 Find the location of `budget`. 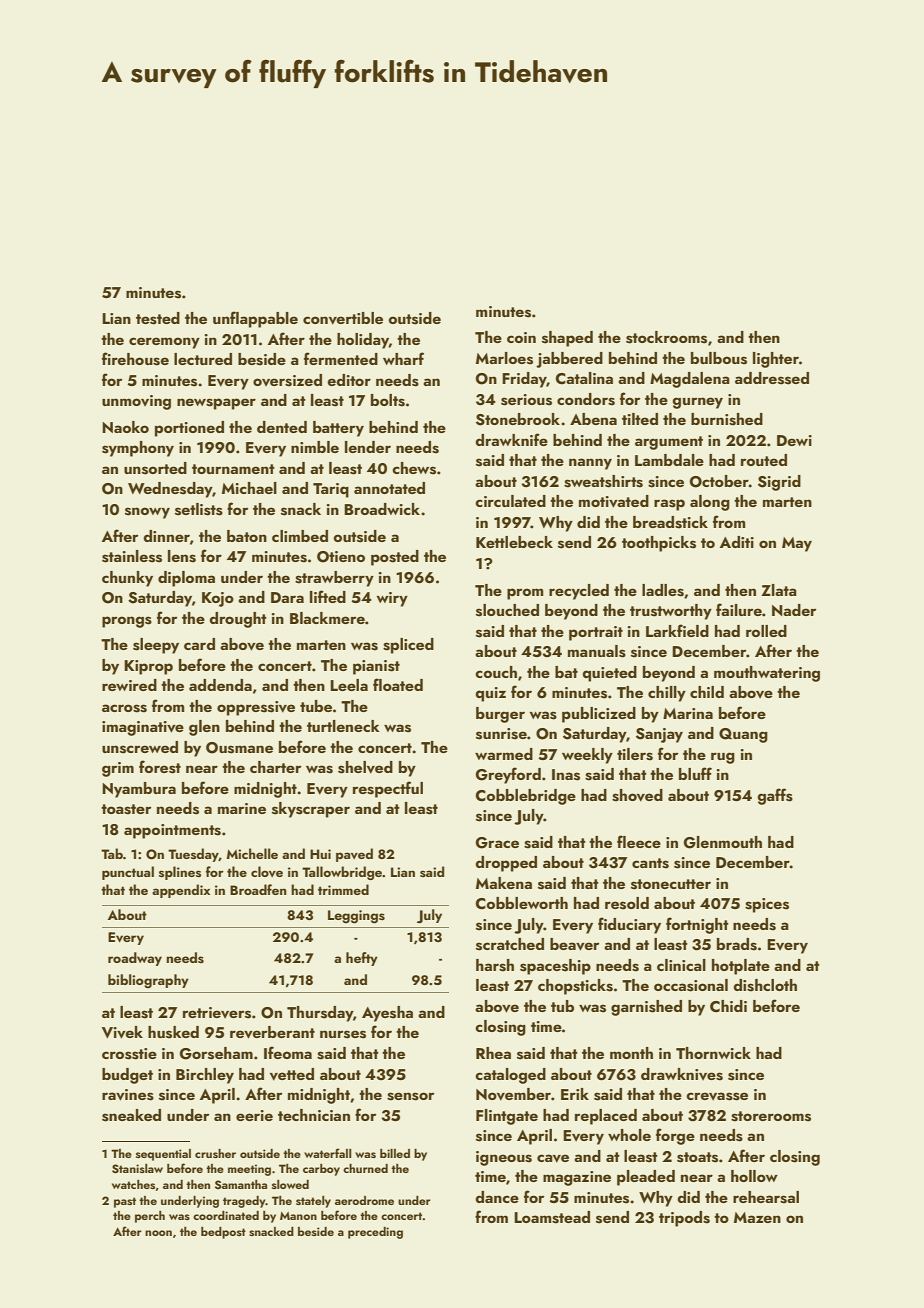

budget is located at coordinates (127, 1076).
